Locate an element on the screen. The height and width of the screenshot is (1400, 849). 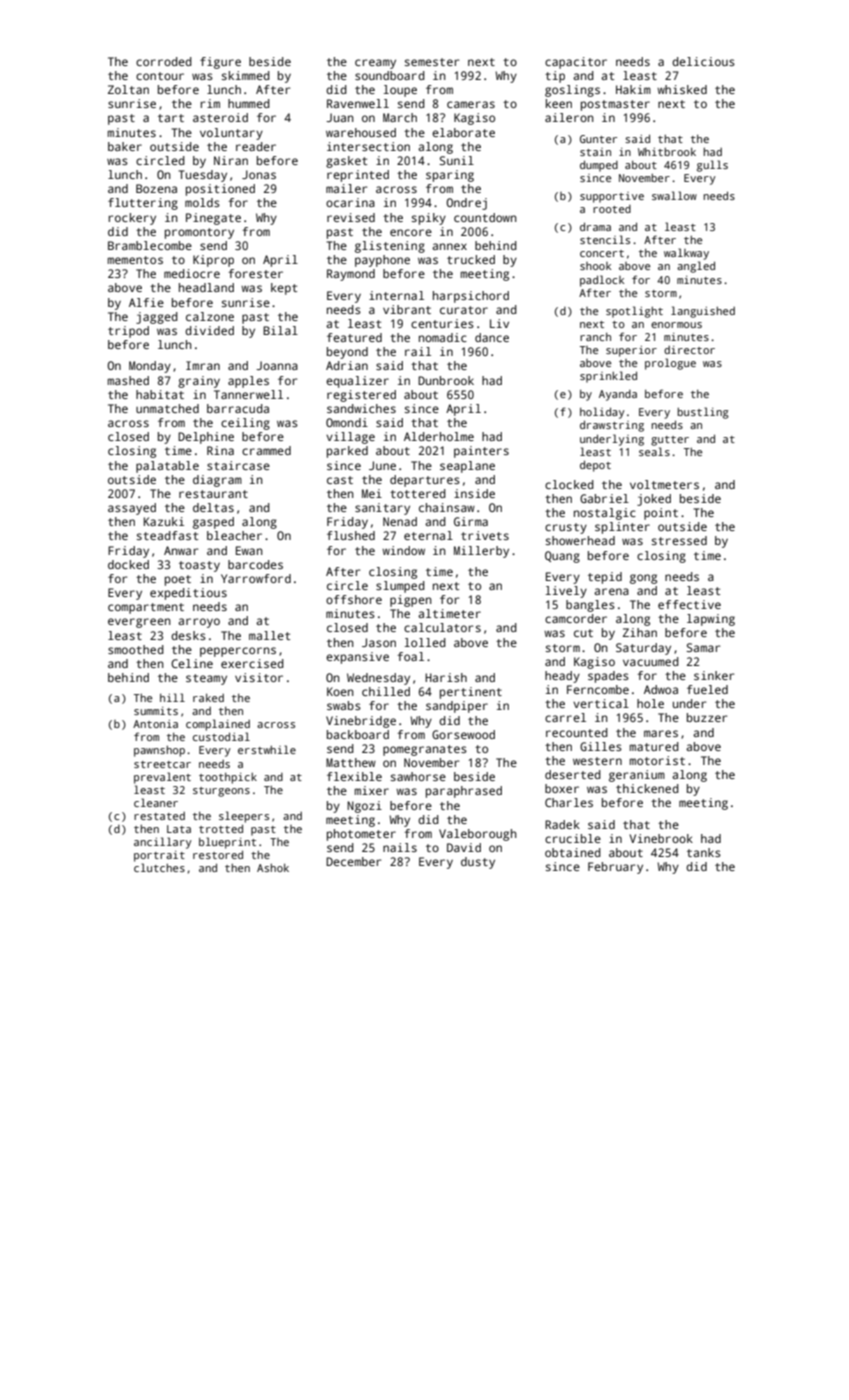
tip is located at coordinates (555, 77).
